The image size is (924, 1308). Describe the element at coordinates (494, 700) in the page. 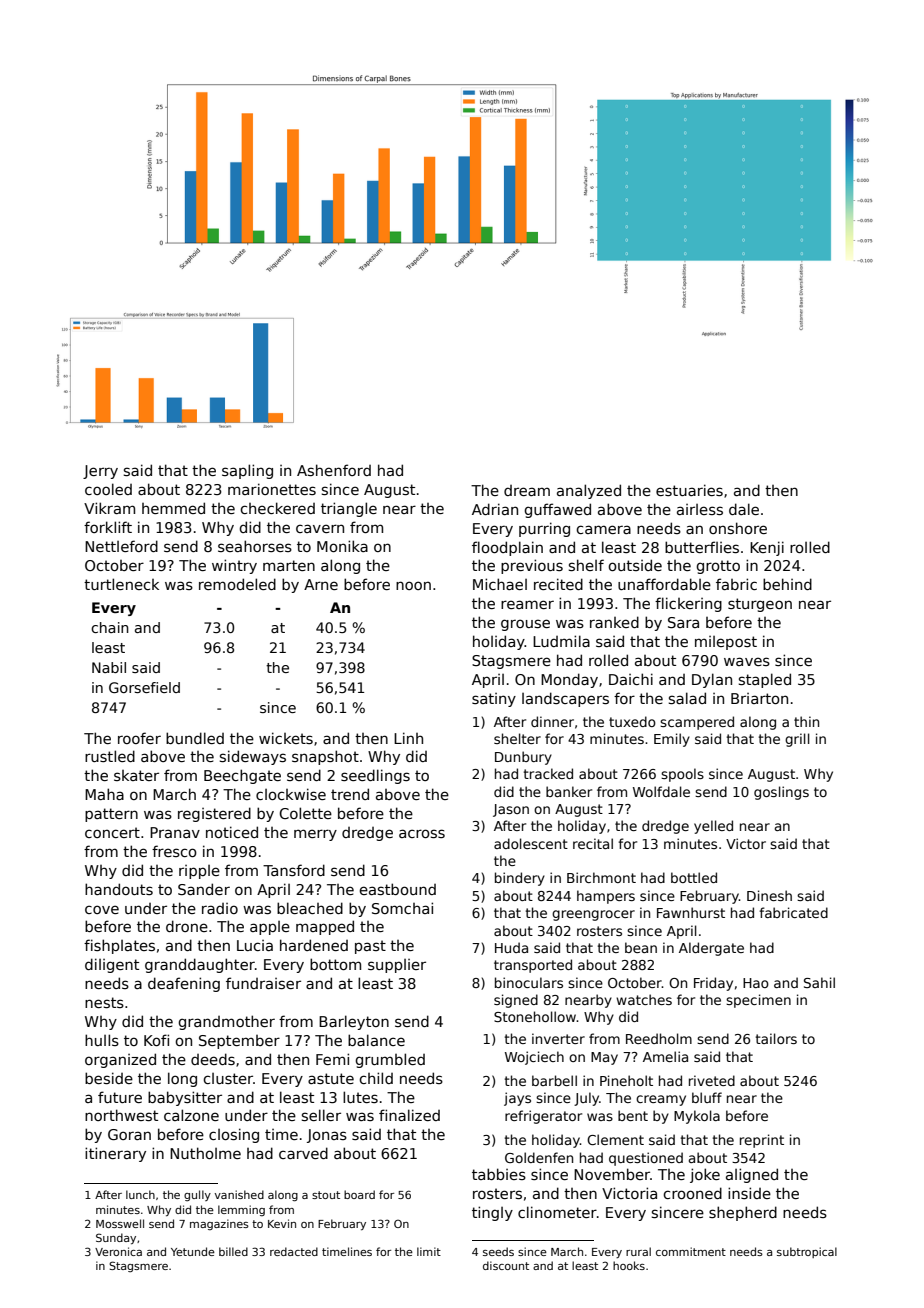

I see `satiny` at that location.
